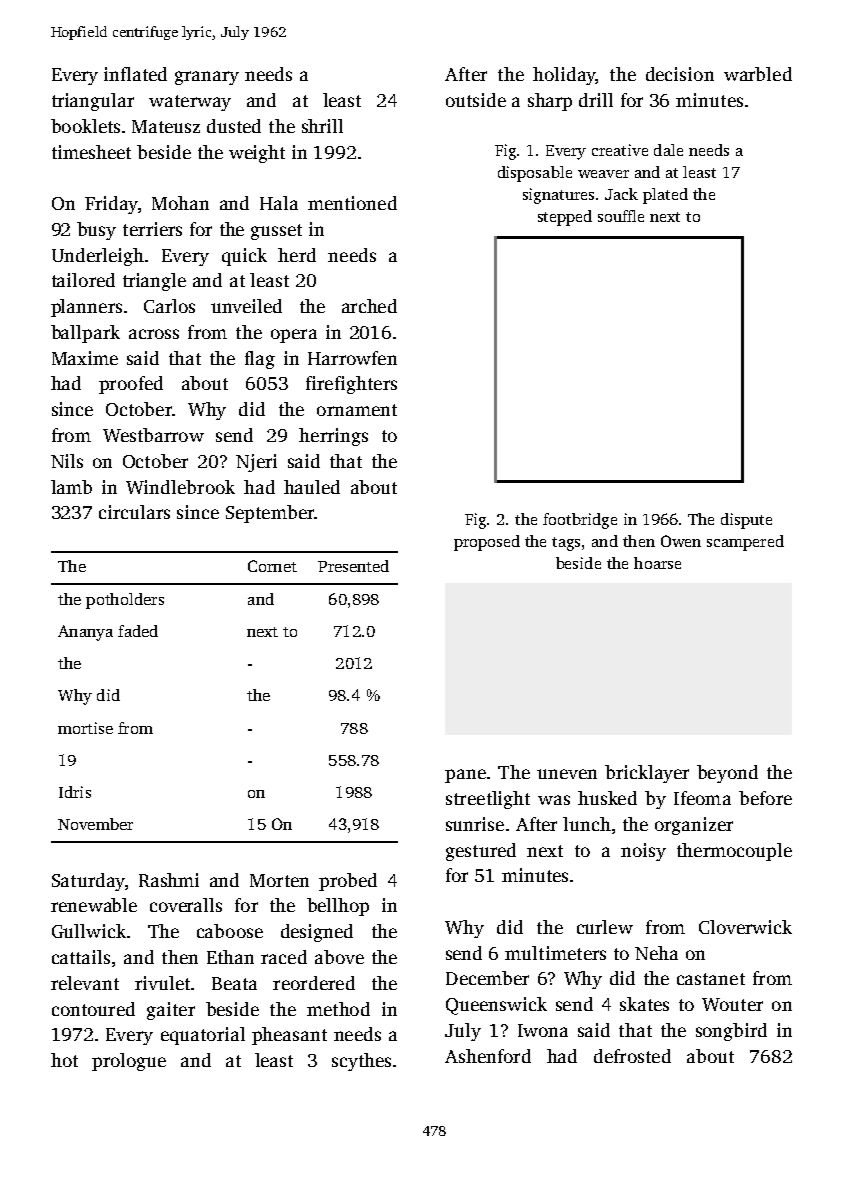  Describe the element at coordinates (207, 78) in the screenshot. I see `granary` at that location.
